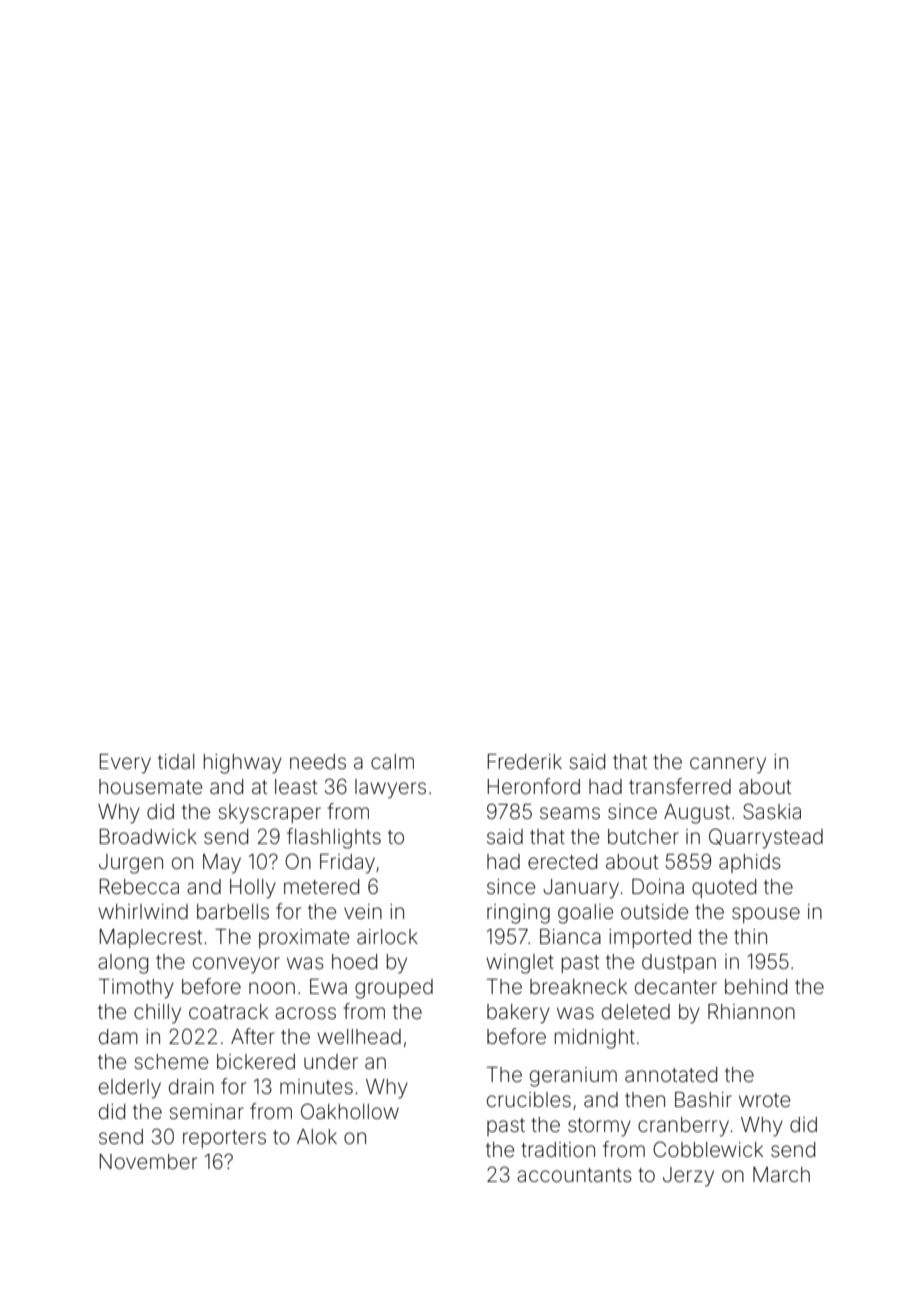  Describe the element at coordinates (525, 761) in the screenshot. I see `Frederik` at that location.
